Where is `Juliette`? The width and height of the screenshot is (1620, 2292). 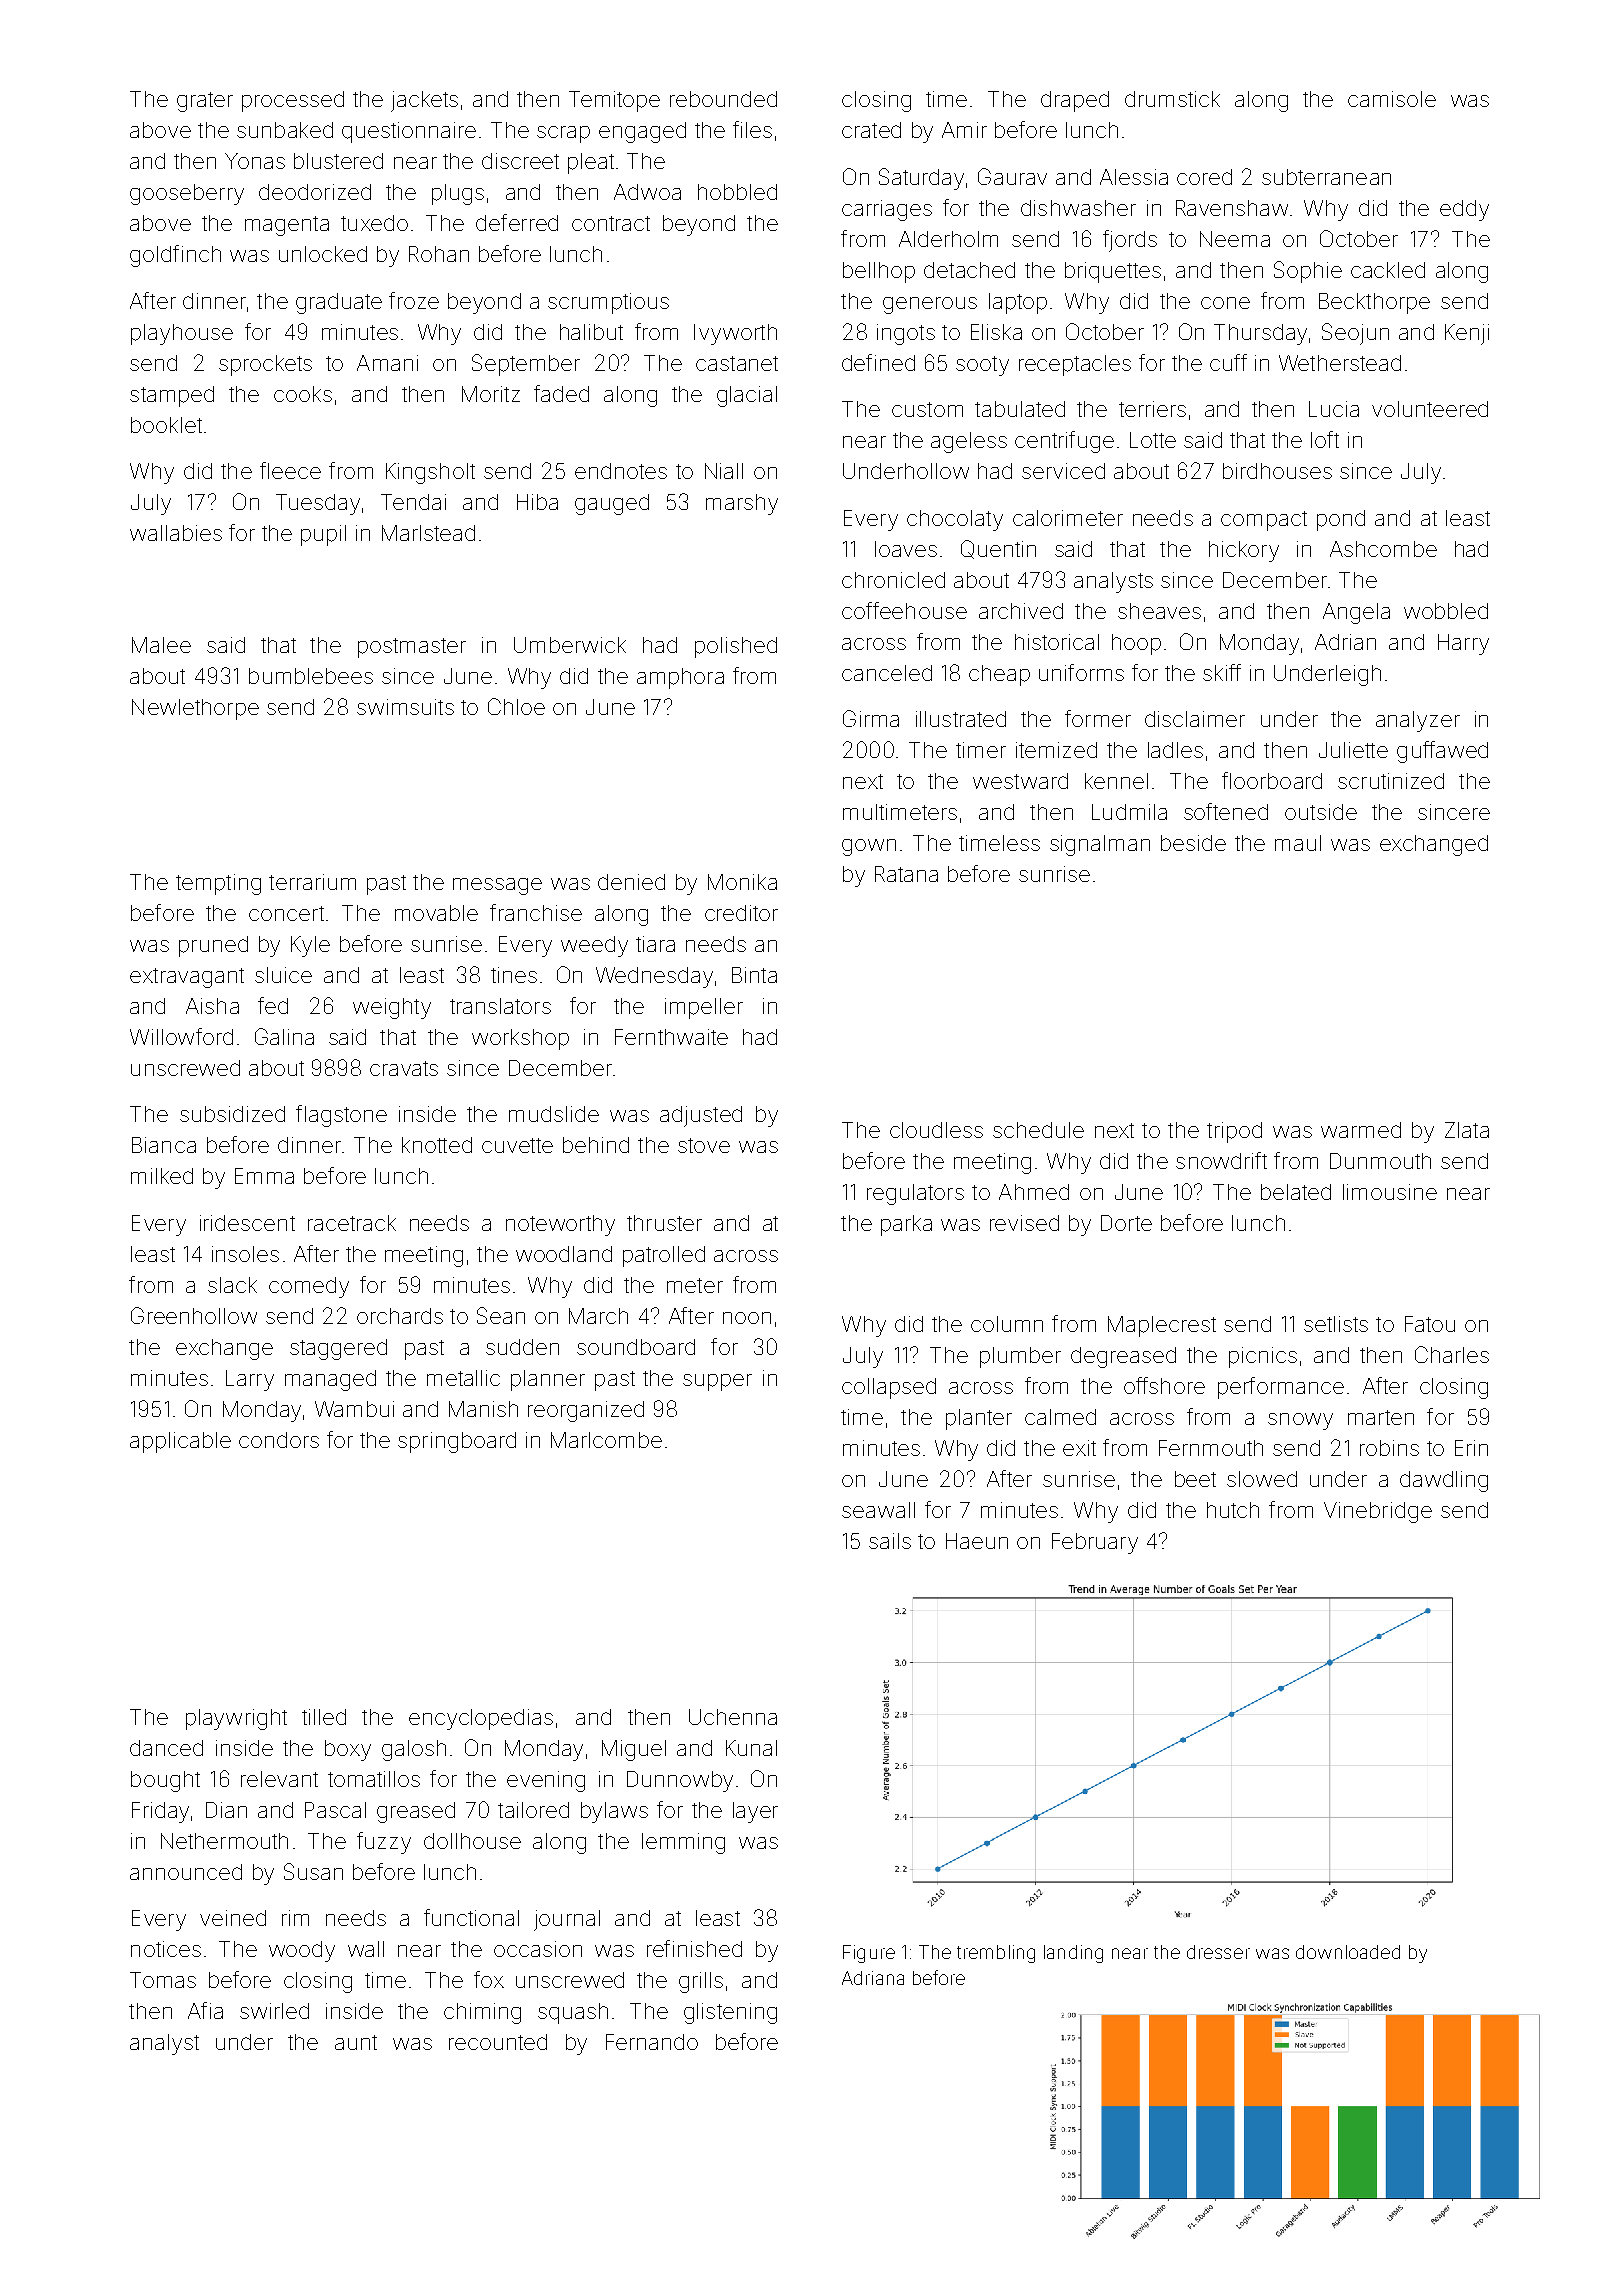
Juliette is located at coordinates (1353, 750).
